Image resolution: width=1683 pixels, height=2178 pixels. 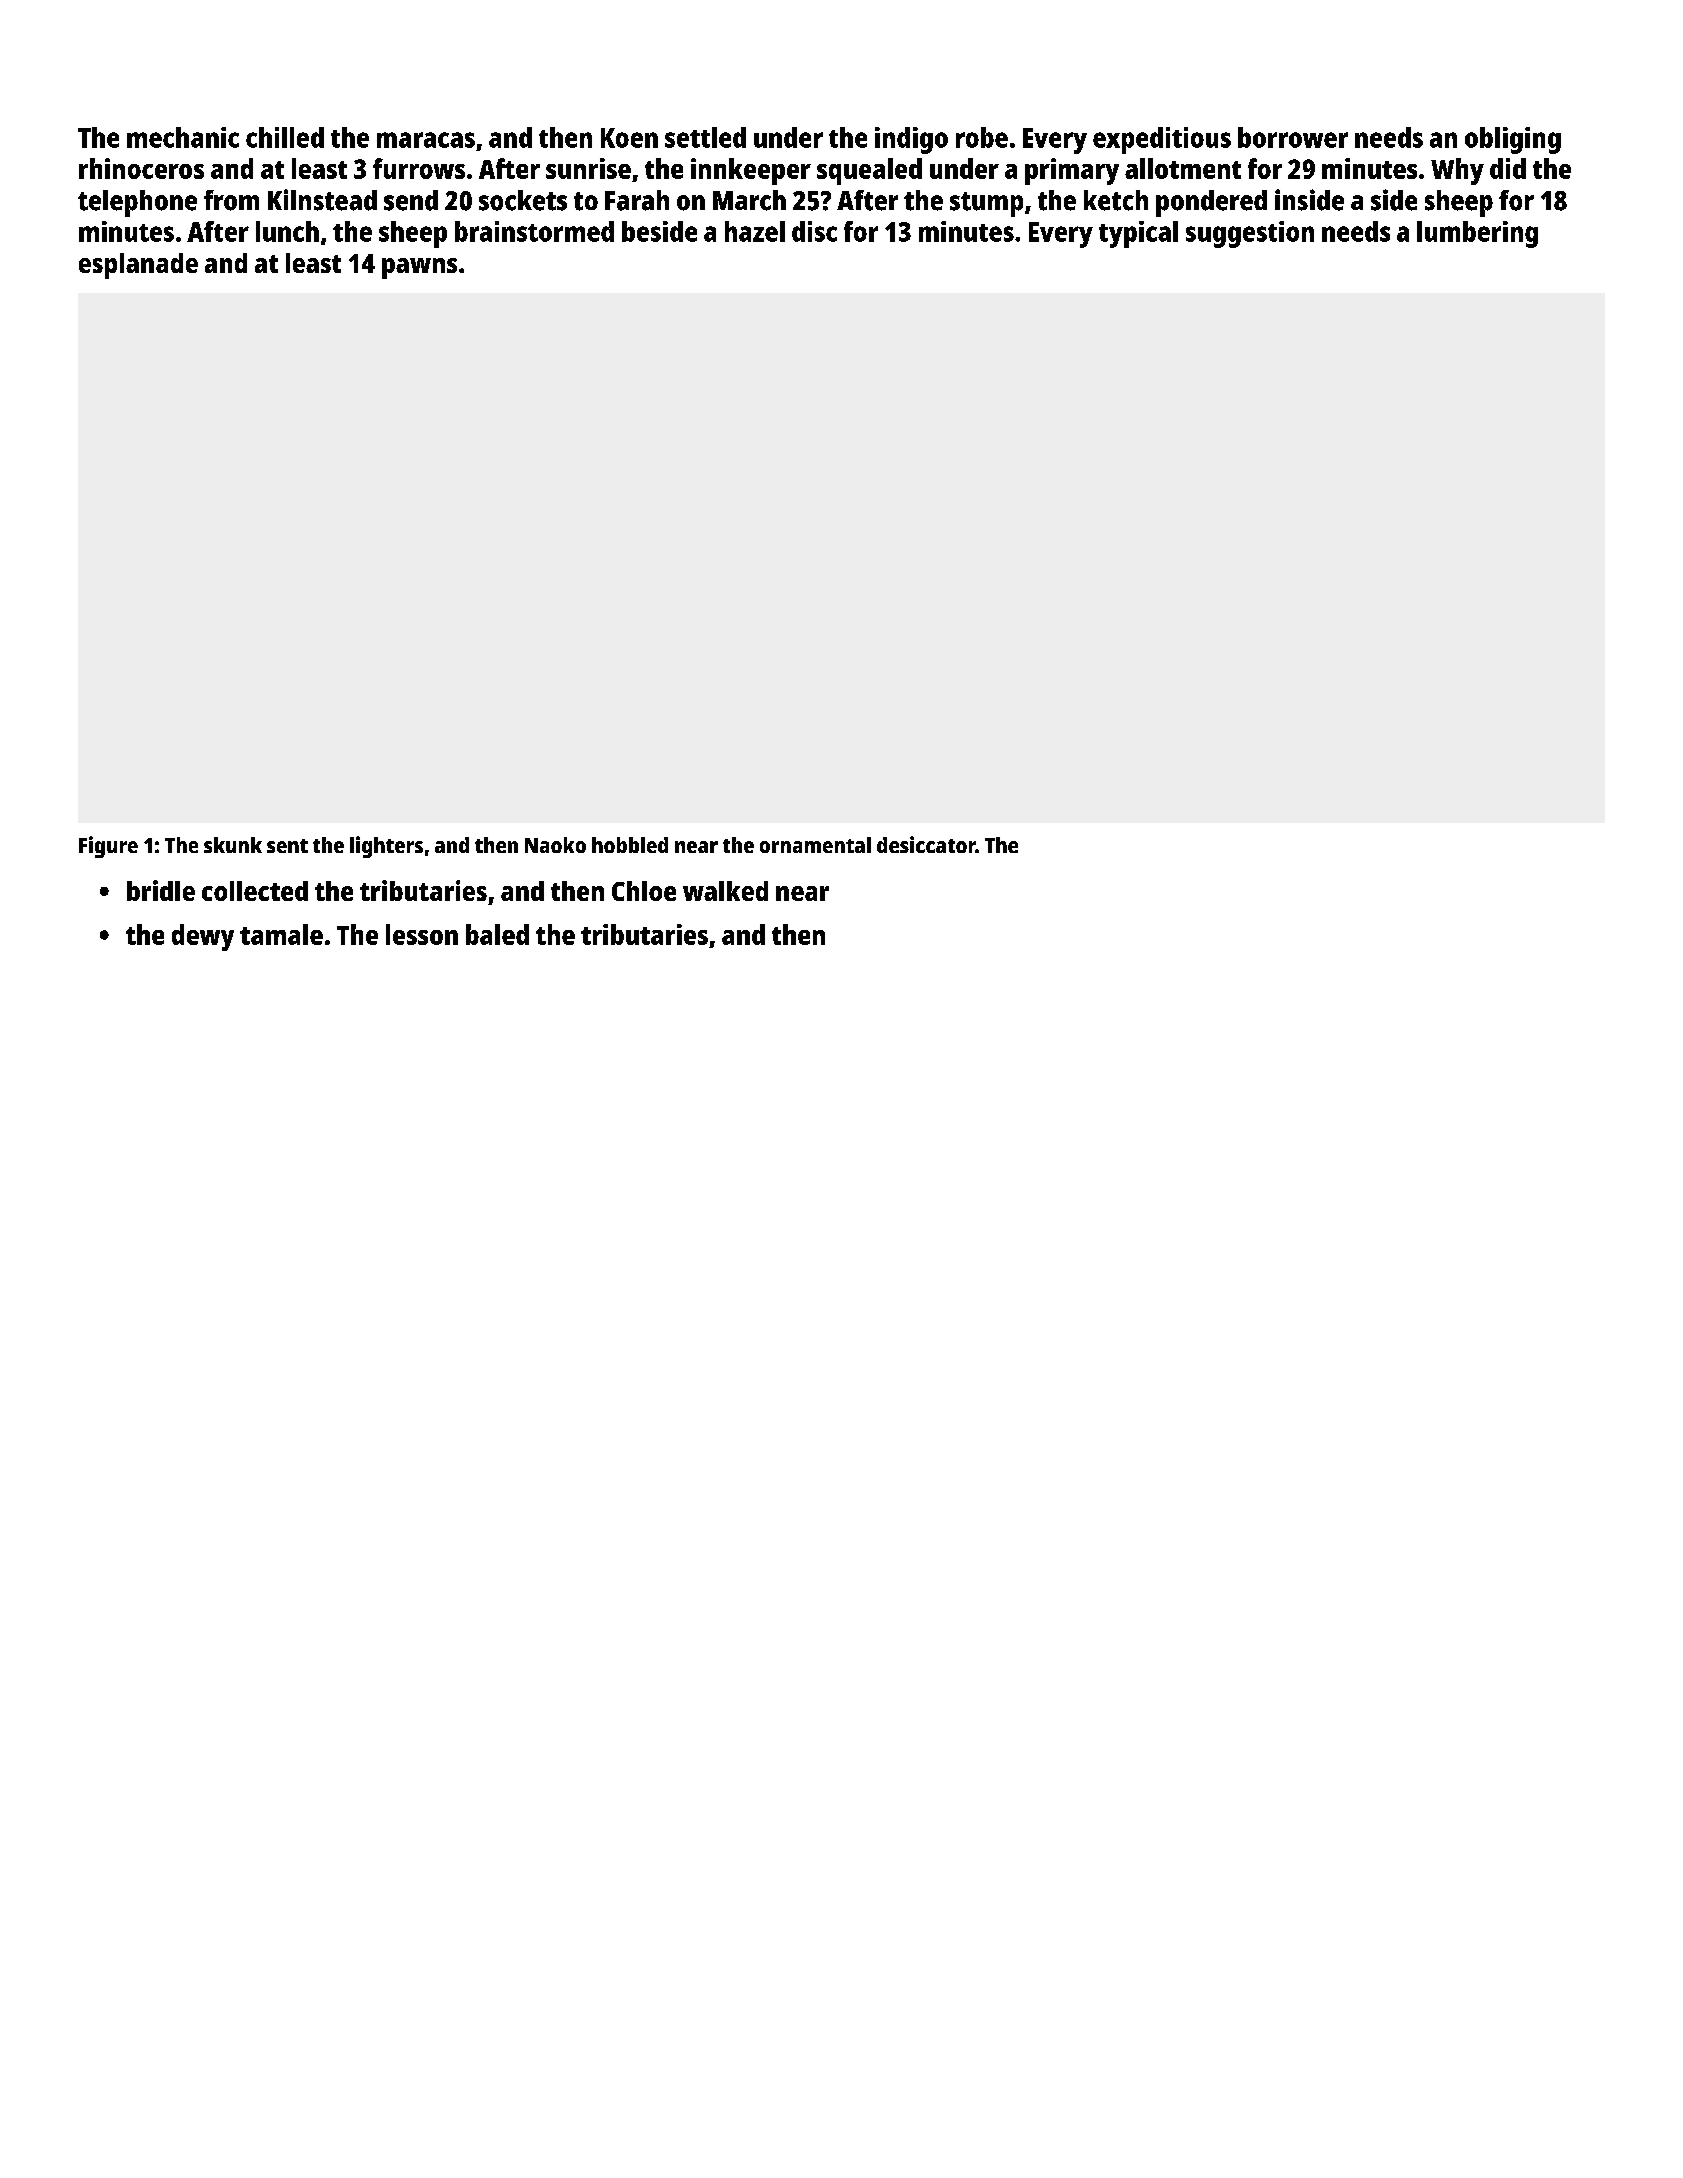 What do you see at coordinates (138, 266) in the screenshot?
I see `esplanade` at bounding box center [138, 266].
